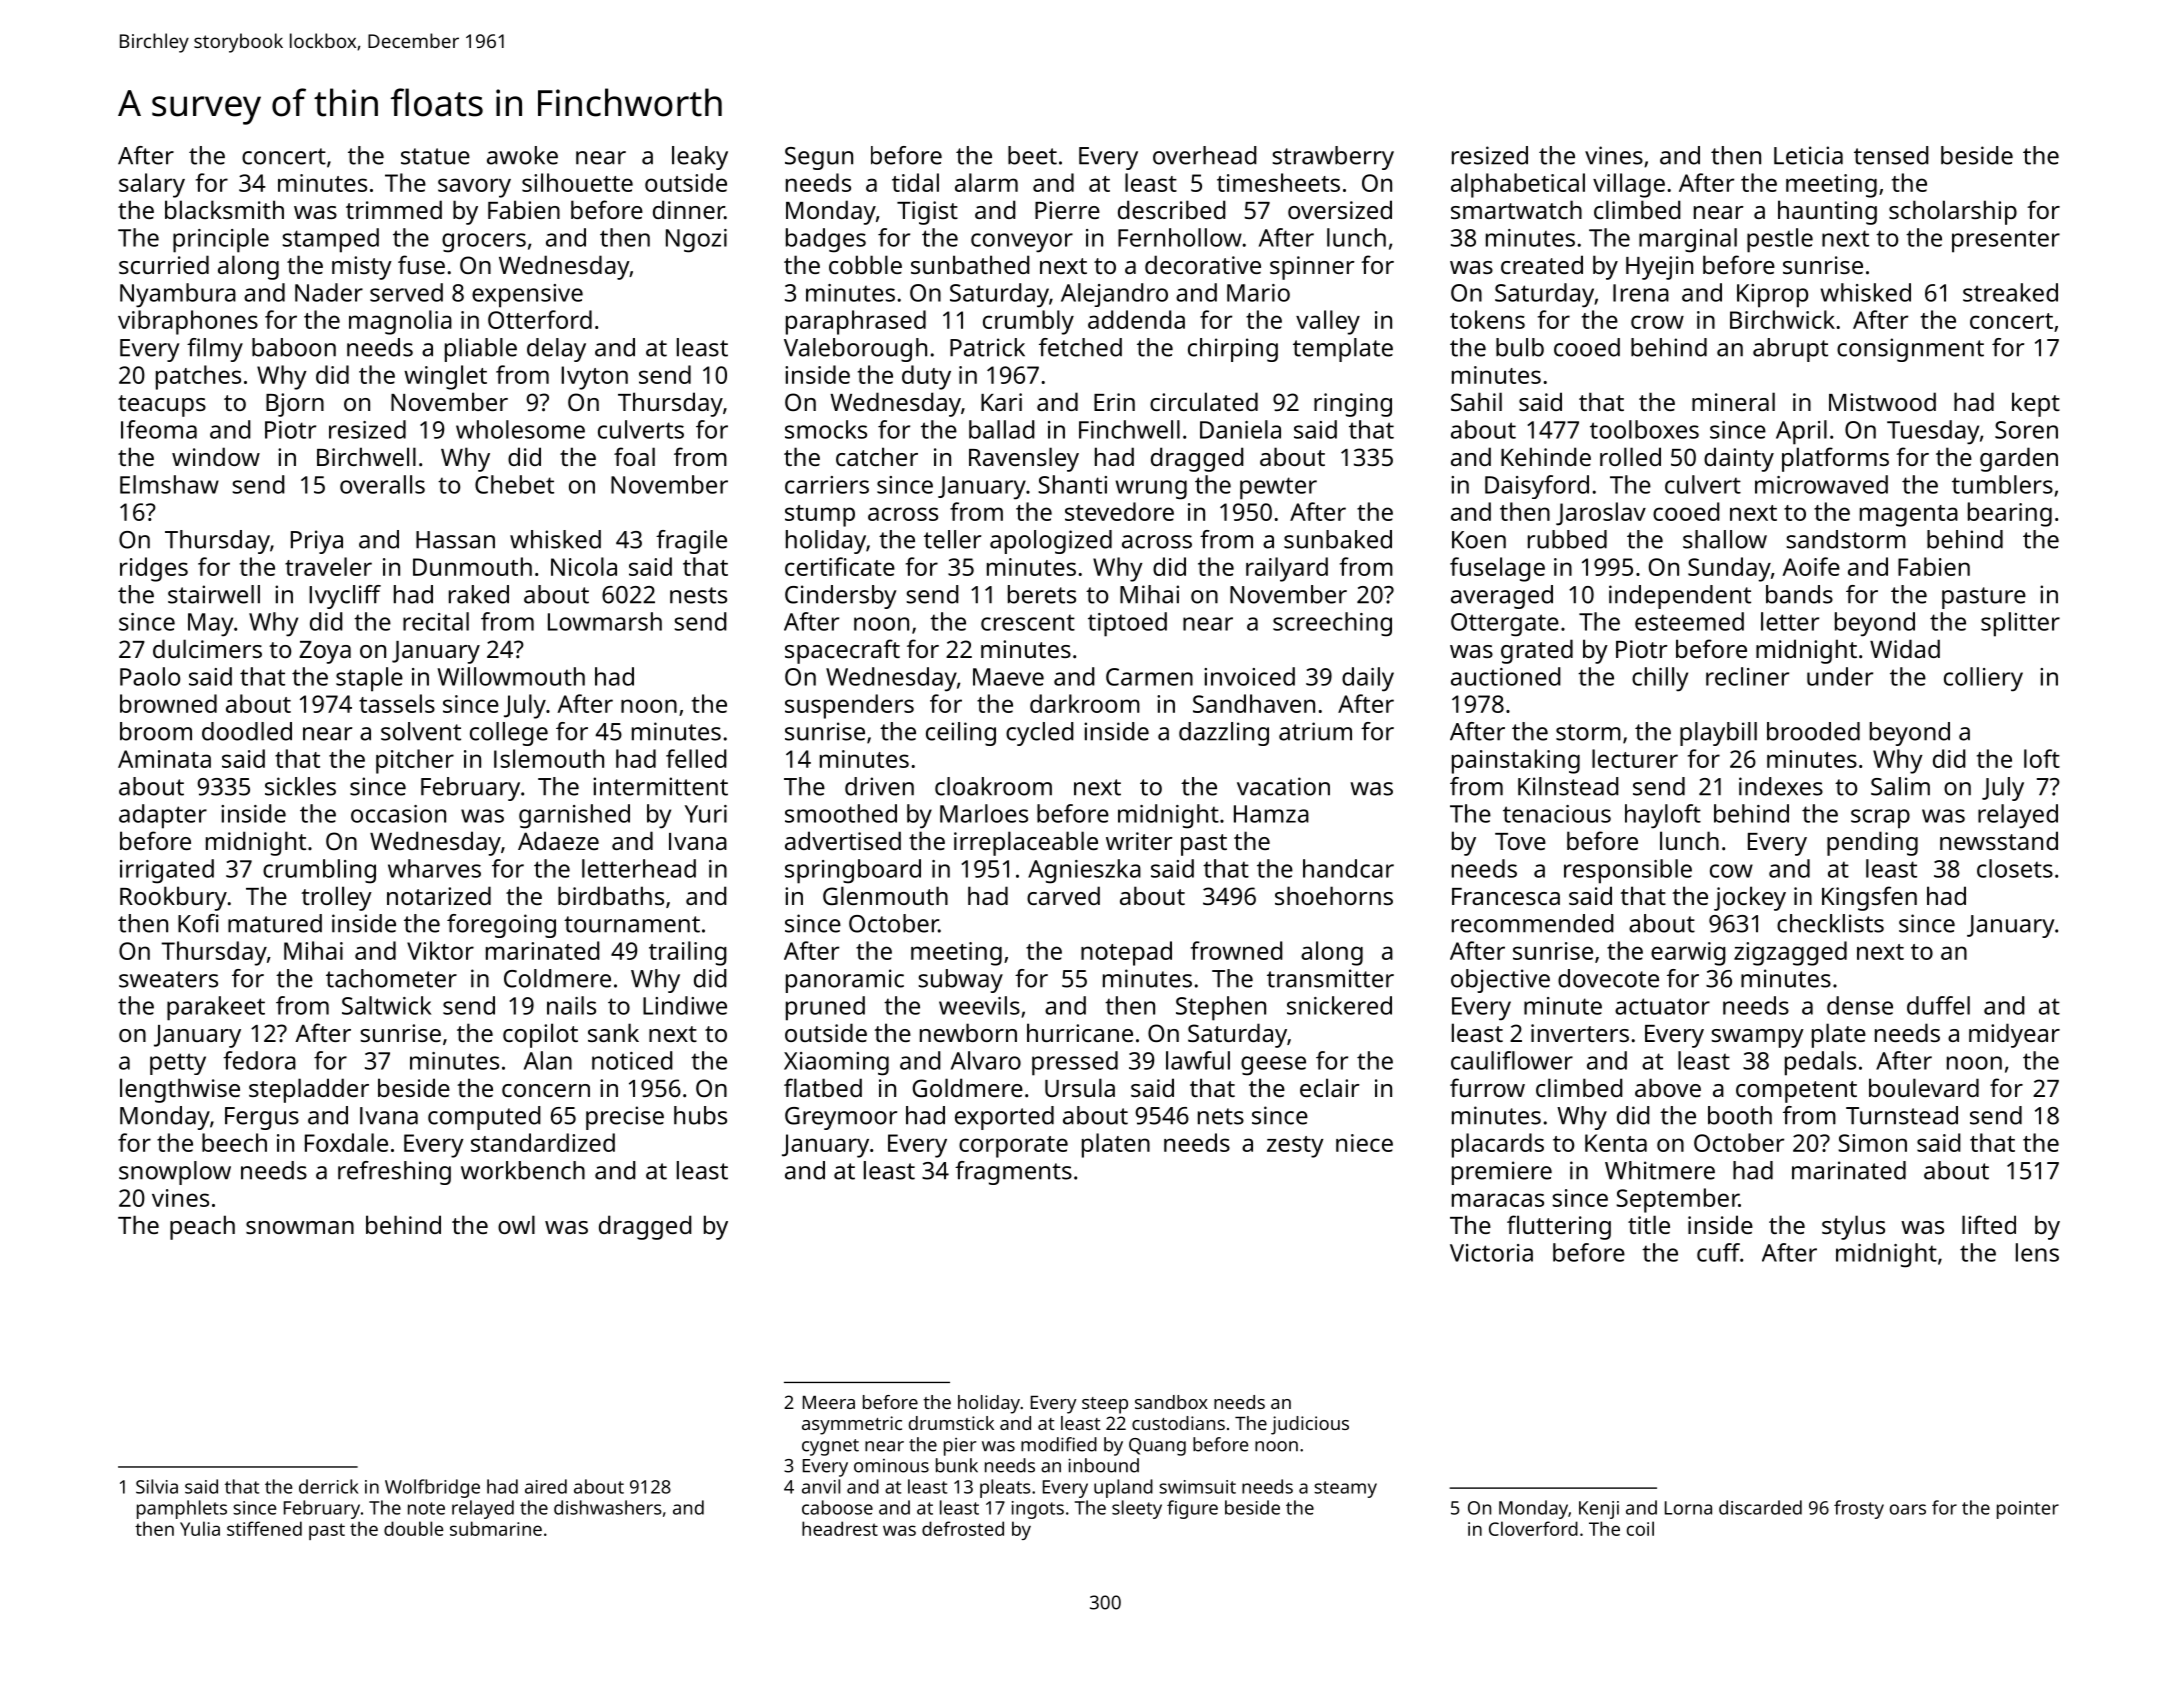 This page has height=1683, width=2178. Describe the element at coordinates (1853, 1227) in the page. I see `stylus` at that location.
